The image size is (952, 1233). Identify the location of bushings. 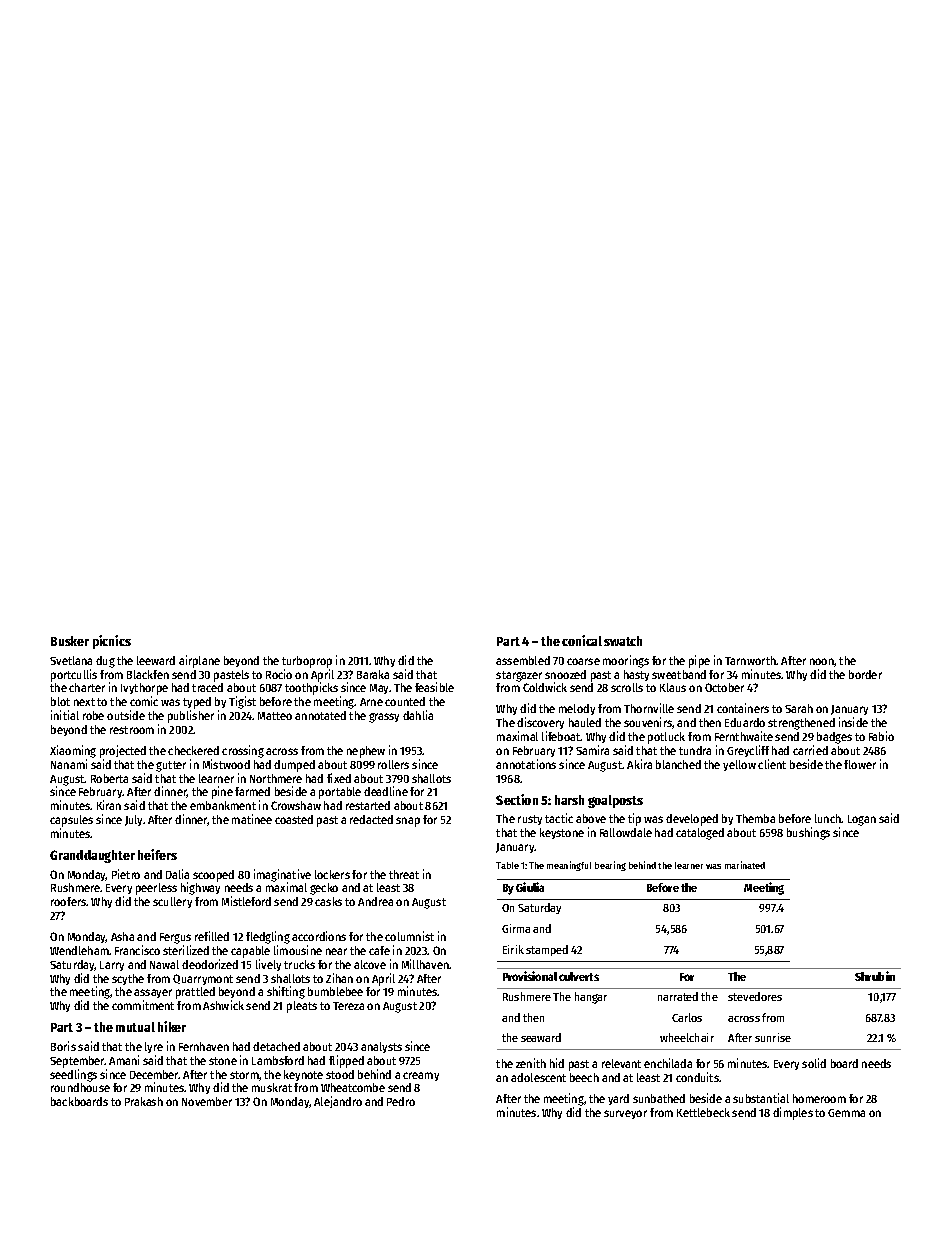
(808, 833).
